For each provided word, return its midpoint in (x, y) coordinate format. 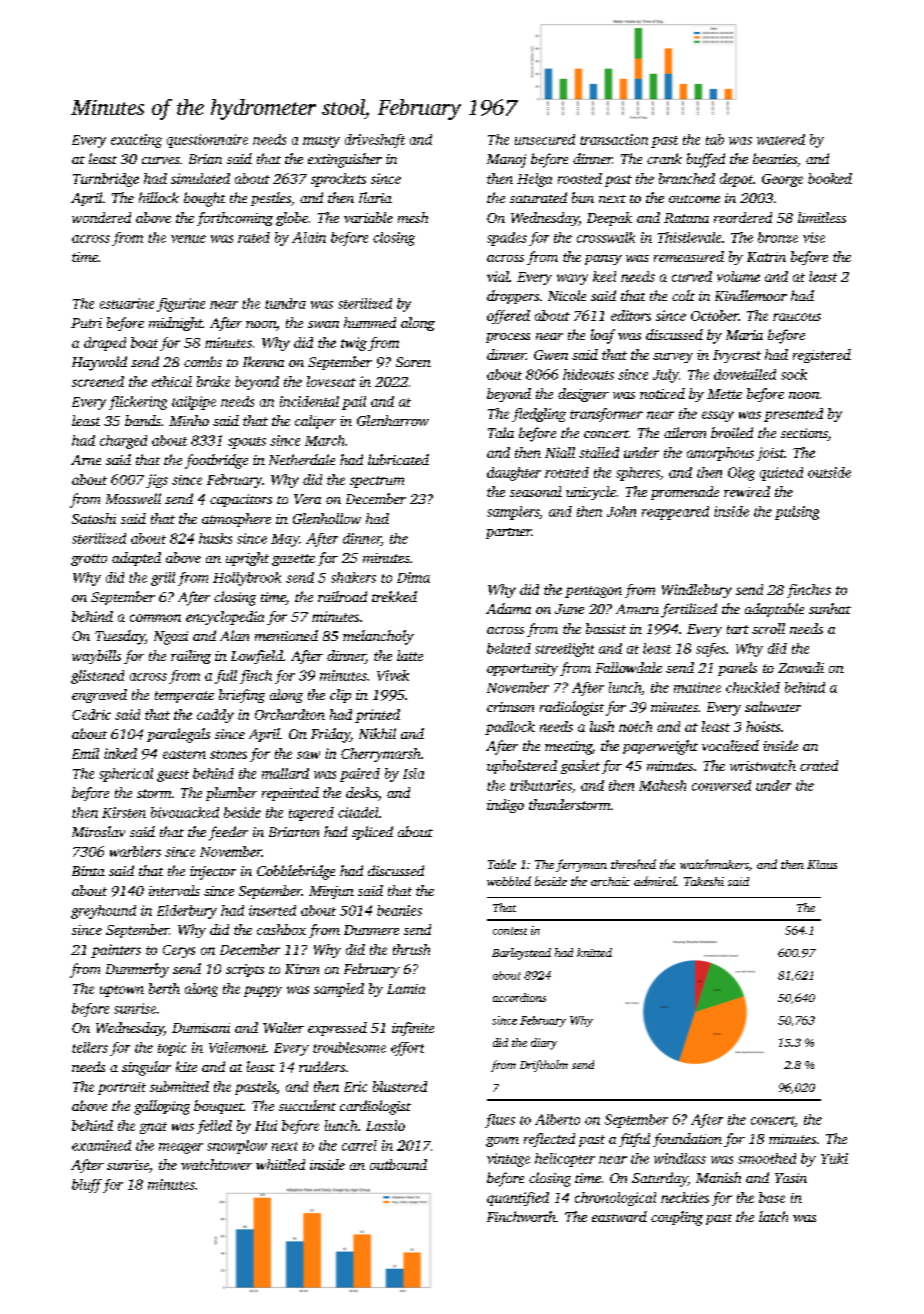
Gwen (551, 355)
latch (773, 1216)
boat (144, 342)
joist (770, 454)
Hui (266, 1125)
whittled (280, 1164)
